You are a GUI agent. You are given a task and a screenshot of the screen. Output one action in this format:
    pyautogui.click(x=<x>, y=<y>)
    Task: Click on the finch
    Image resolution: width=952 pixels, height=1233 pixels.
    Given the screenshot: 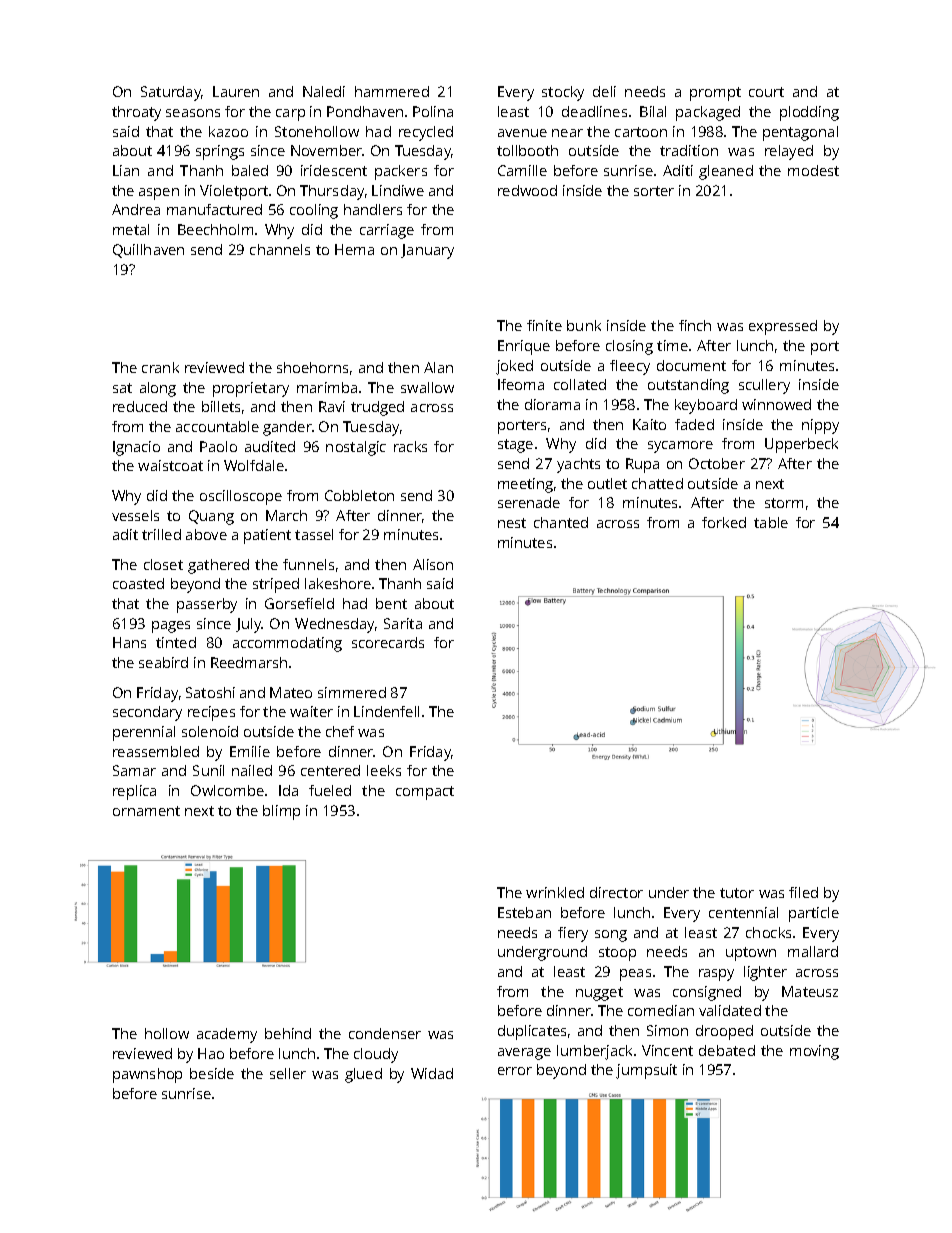 What is the action you would take?
    pyautogui.click(x=695, y=325)
